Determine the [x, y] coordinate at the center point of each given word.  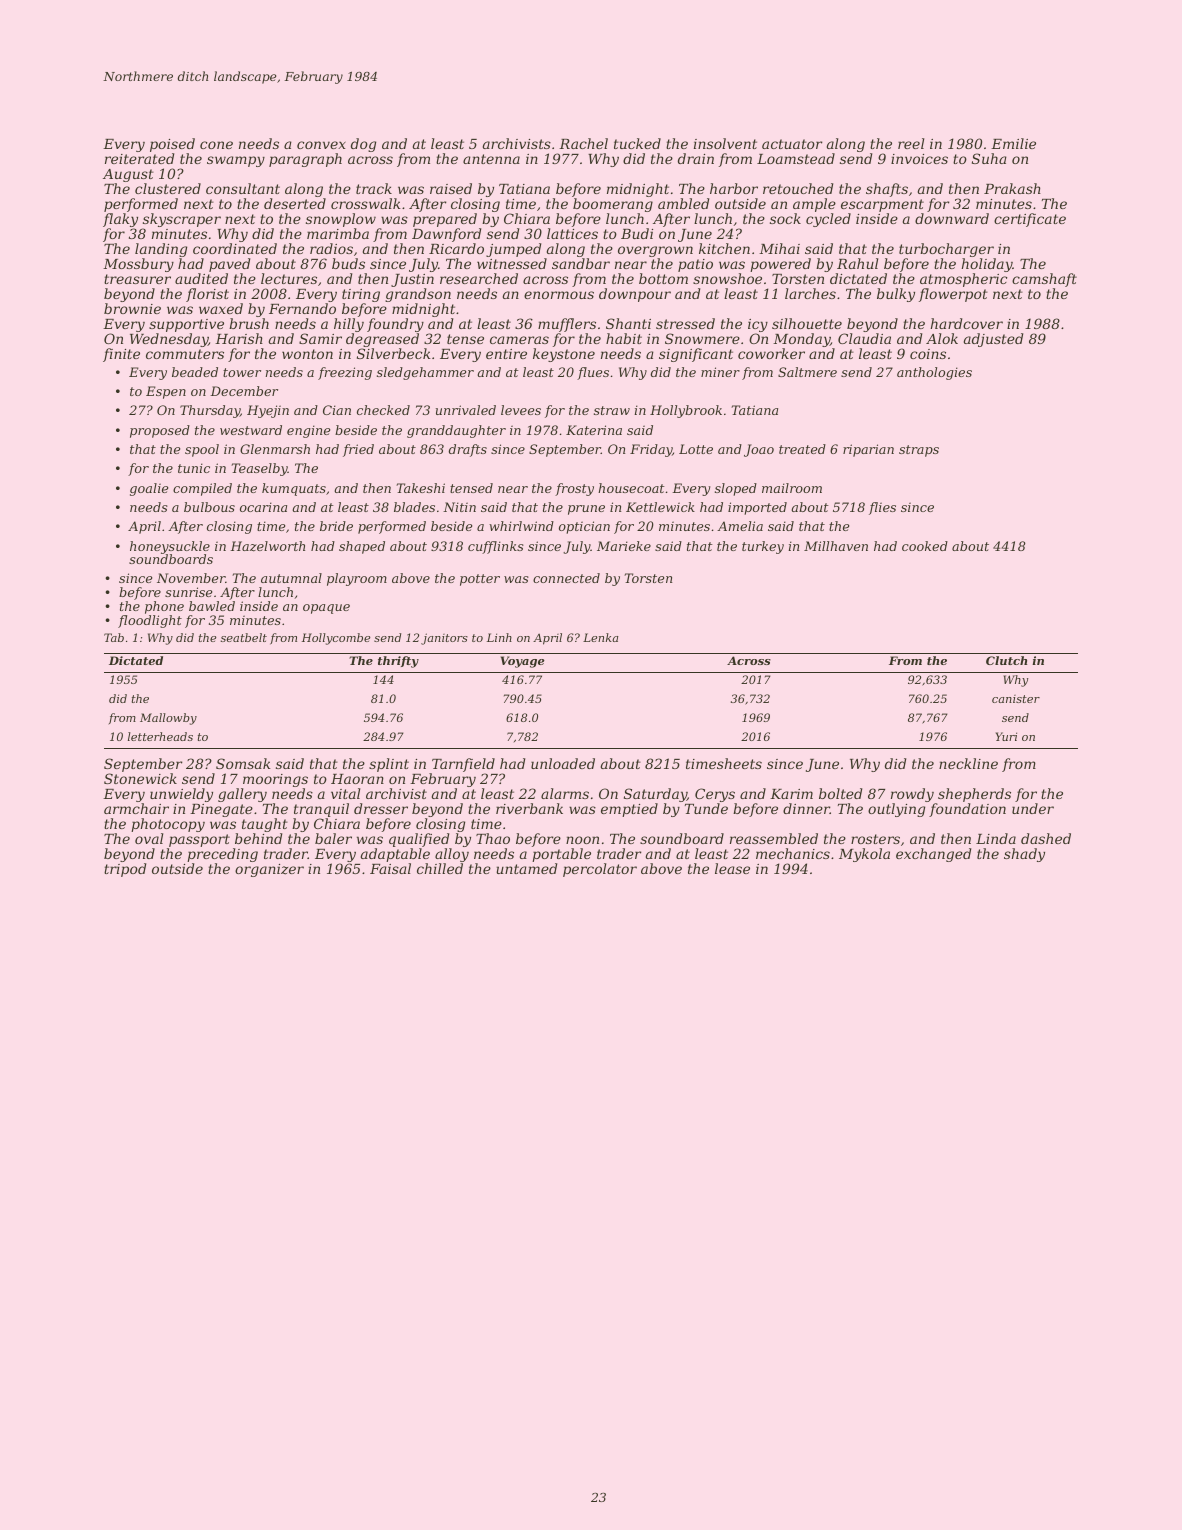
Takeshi [420, 488]
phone [164, 607]
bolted [840, 793]
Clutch [1006, 660]
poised [172, 145]
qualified [419, 840]
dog [363, 145]
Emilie [1013, 143]
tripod [125, 870]
